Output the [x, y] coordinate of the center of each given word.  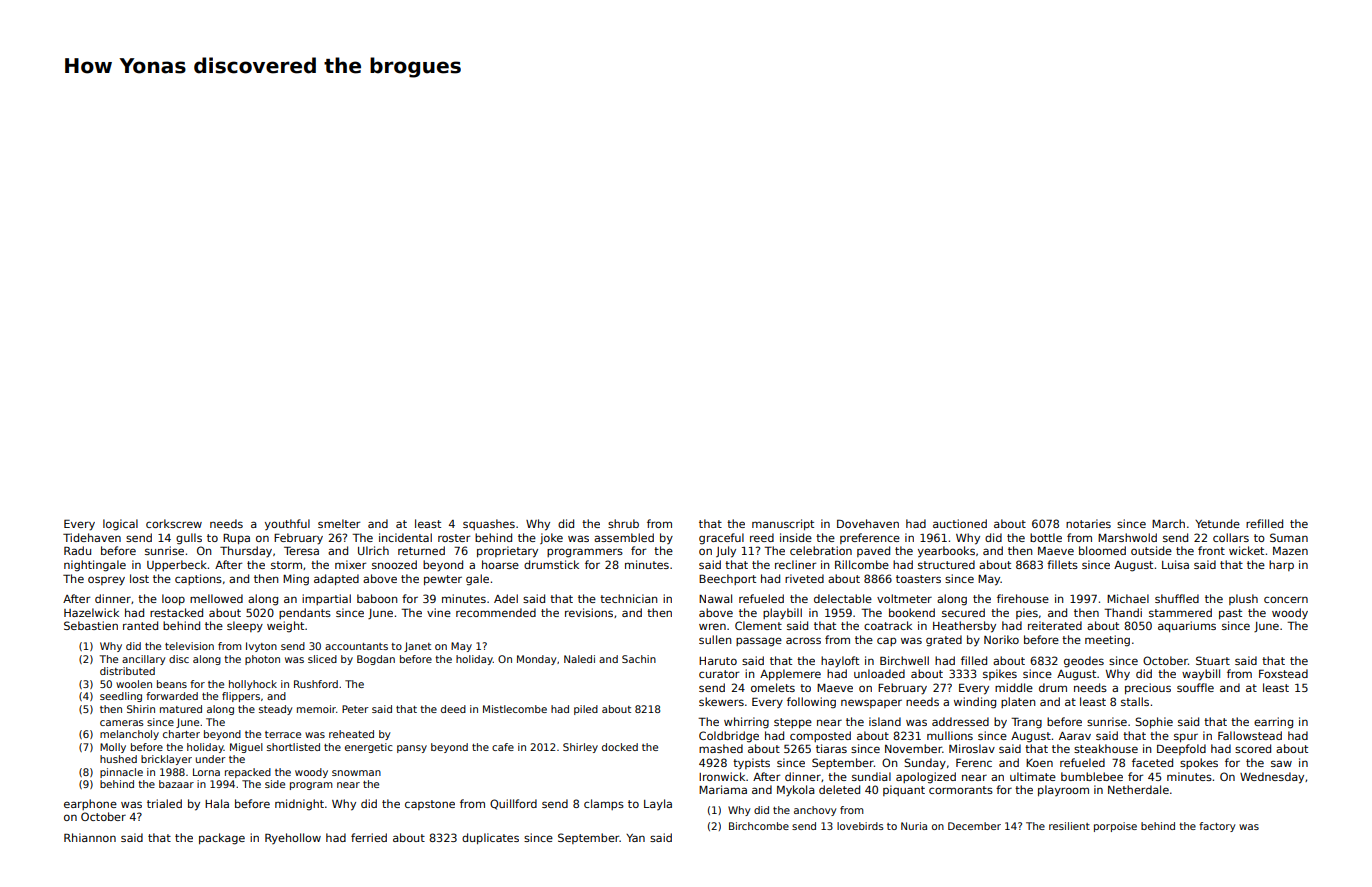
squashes [489, 524]
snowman [356, 773]
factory [1217, 827]
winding [975, 703]
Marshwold [1127, 537]
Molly [113, 748]
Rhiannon [90, 837]
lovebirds [860, 826]
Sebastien [91, 625]
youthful [287, 524]
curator [719, 674]
